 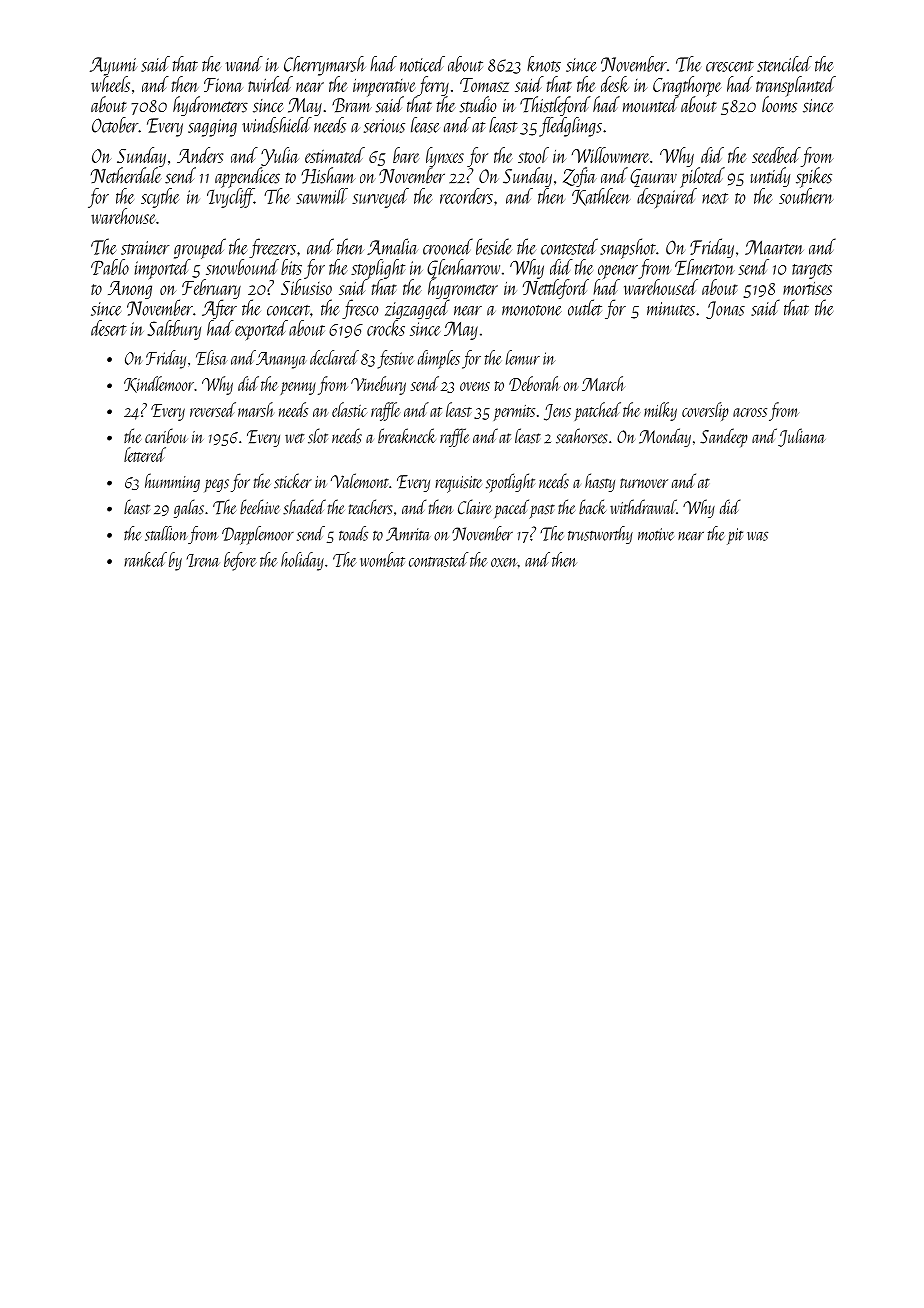 I want to click on Elisa, so click(x=212, y=357).
